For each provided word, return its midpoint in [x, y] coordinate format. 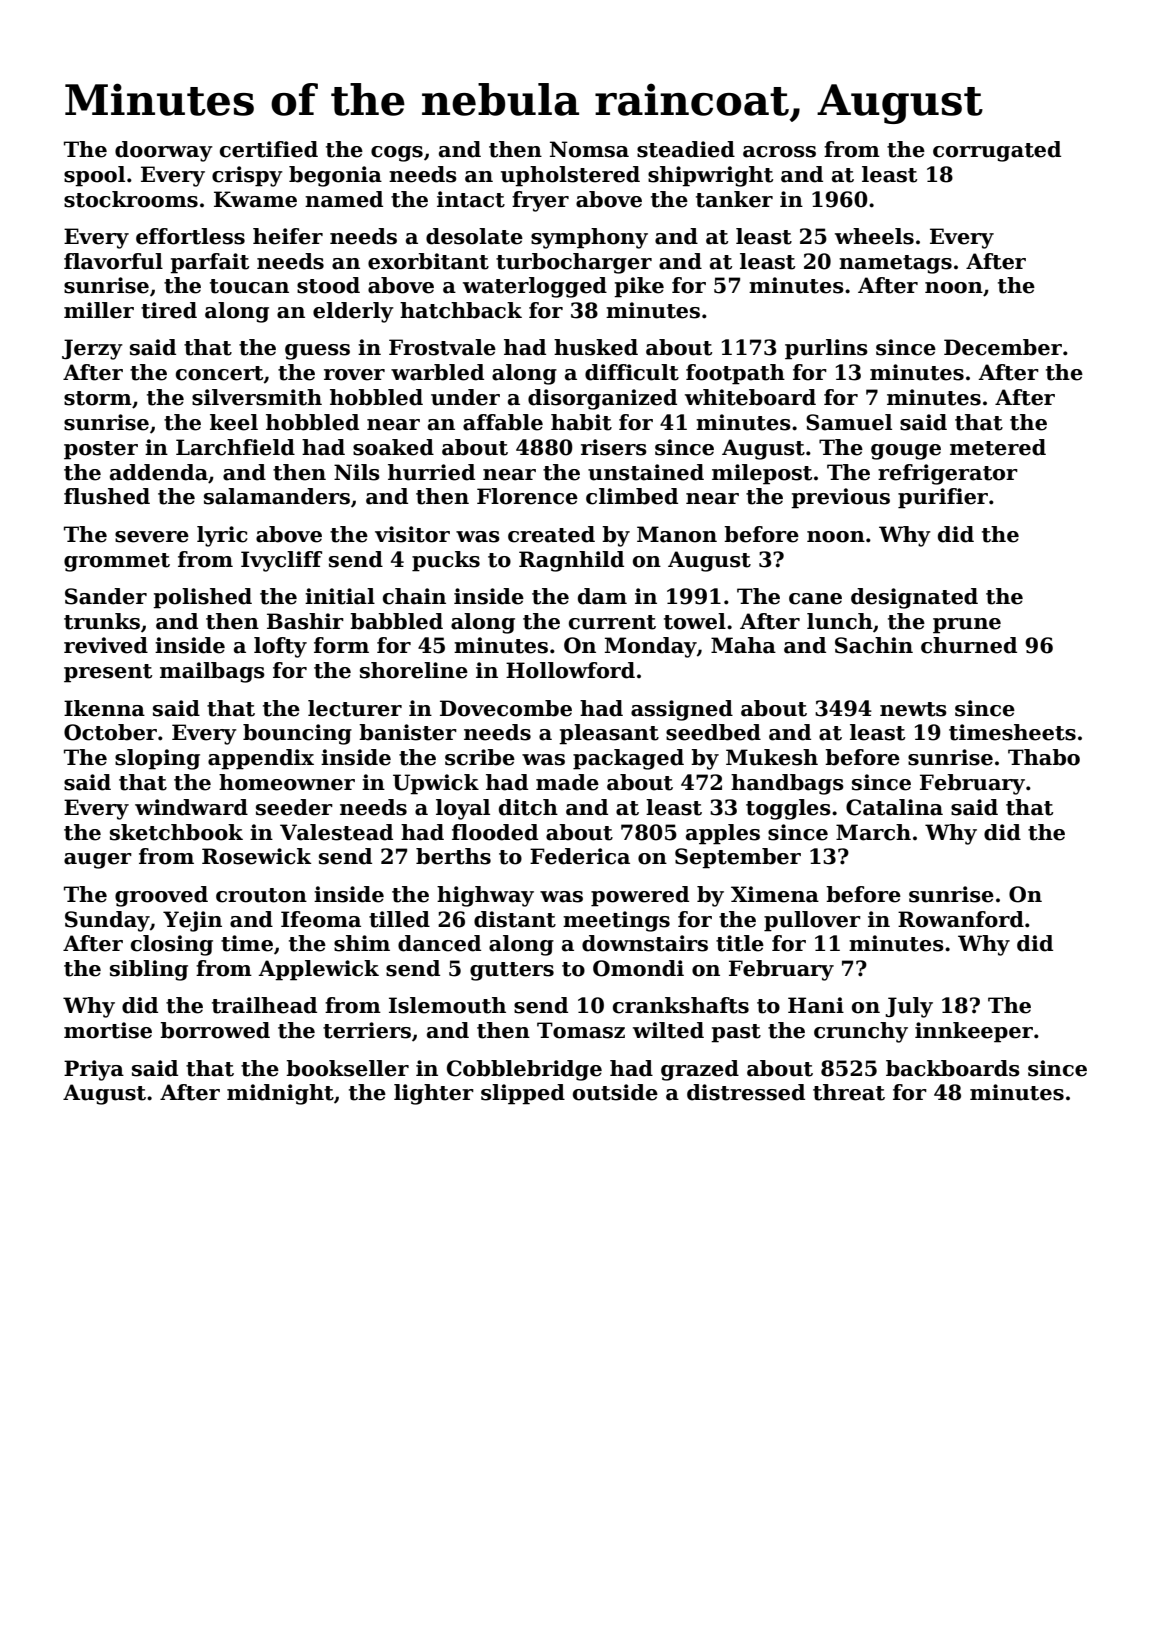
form [341, 645]
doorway [164, 151]
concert [219, 373]
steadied [686, 149]
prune [967, 626]
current [612, 622]
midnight [280, 1094]
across [779, 152]
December [1003, 347]
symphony [589, 238]
